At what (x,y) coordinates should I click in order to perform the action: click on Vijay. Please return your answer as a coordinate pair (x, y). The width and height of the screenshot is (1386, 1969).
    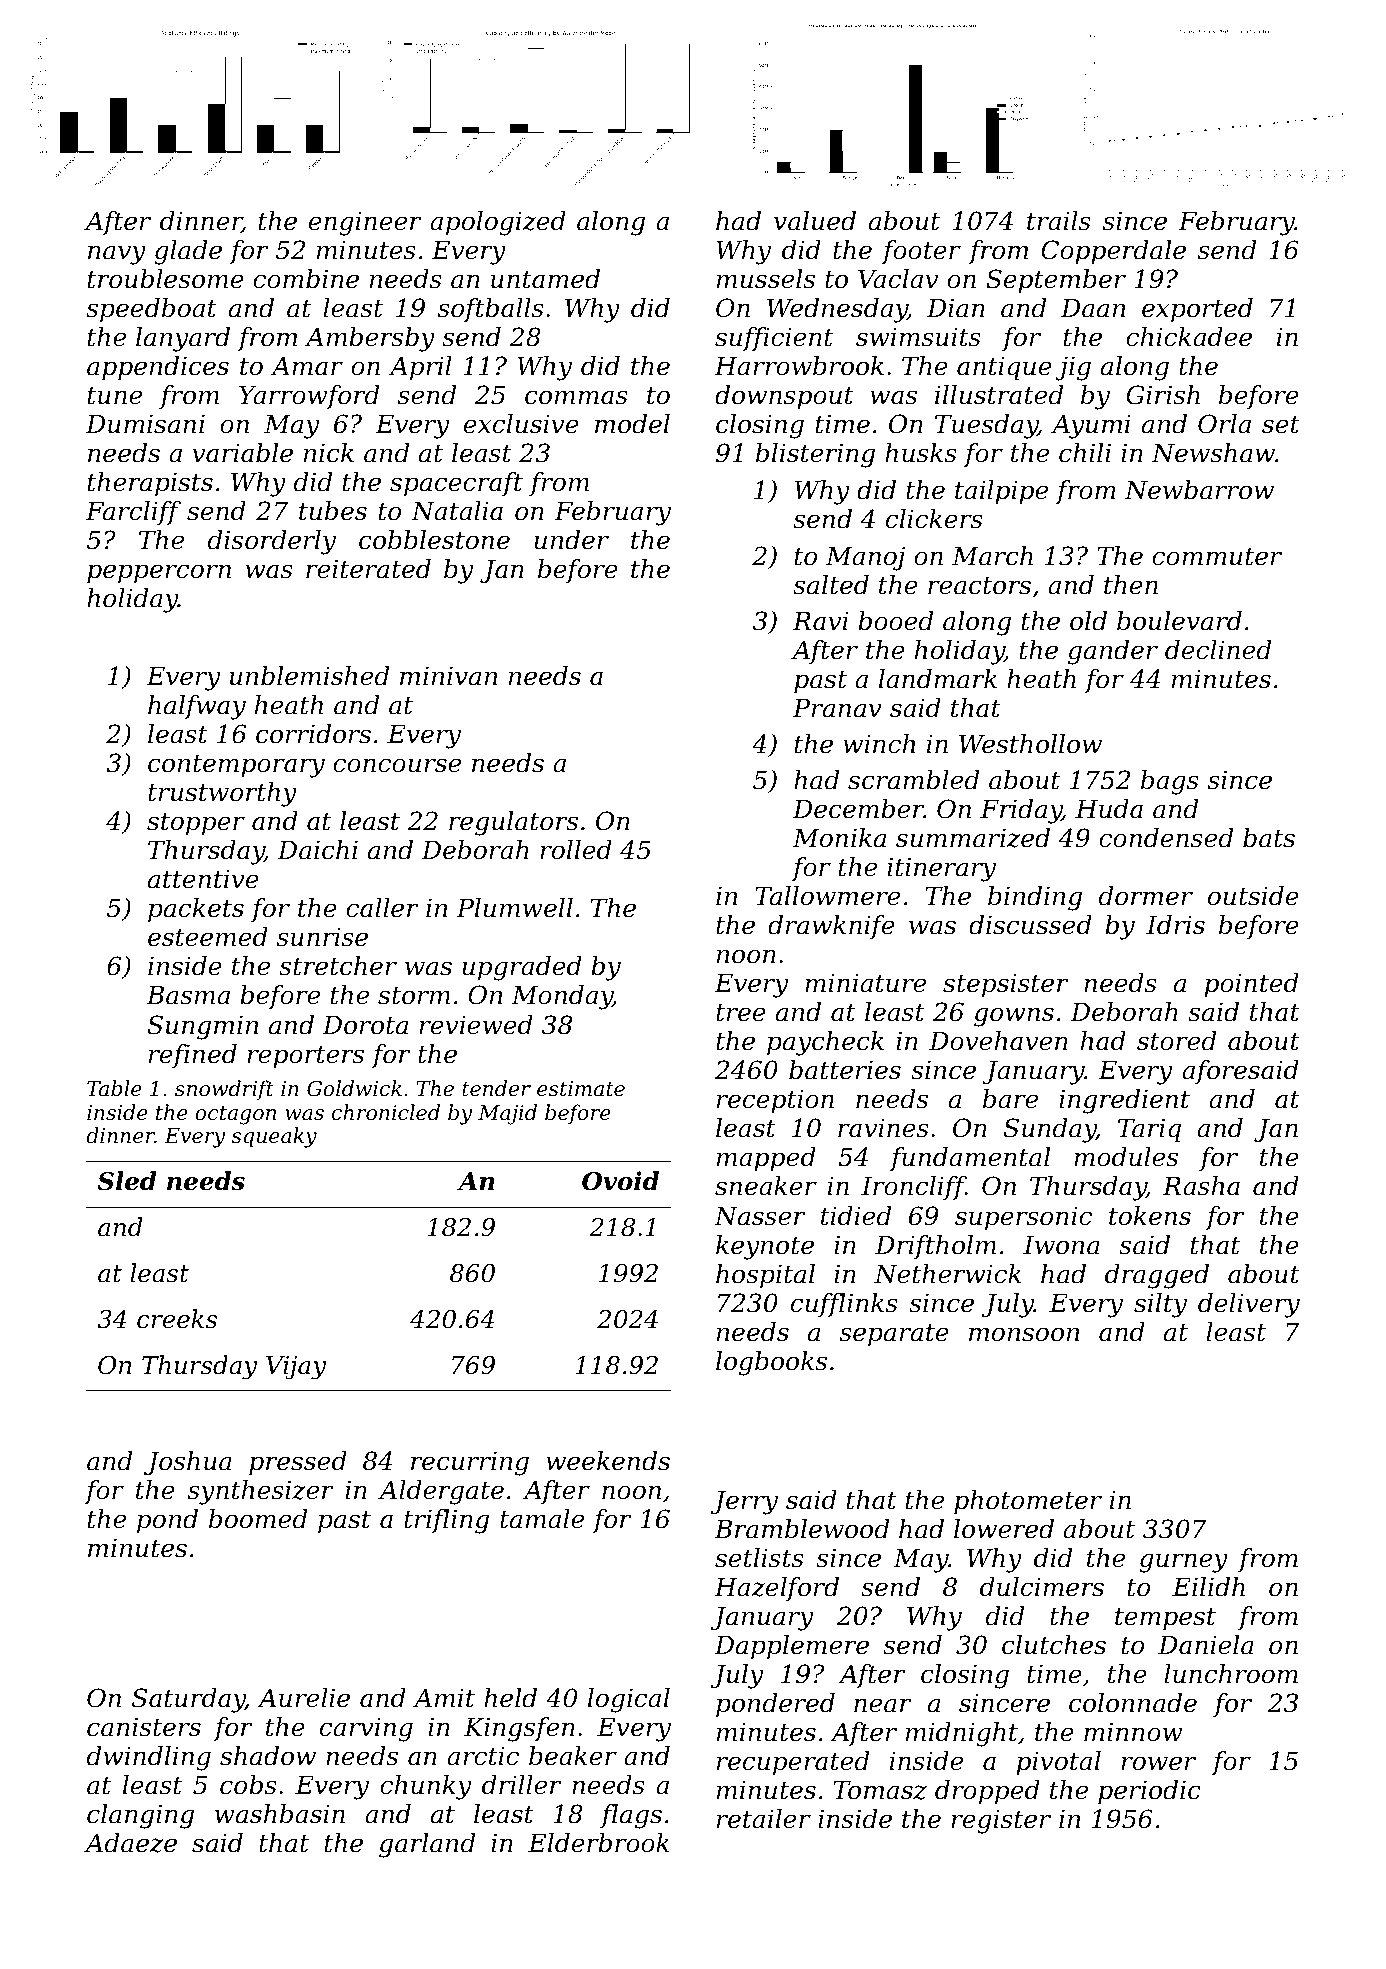
    Looking at the image, I should click on (296, 1368).
